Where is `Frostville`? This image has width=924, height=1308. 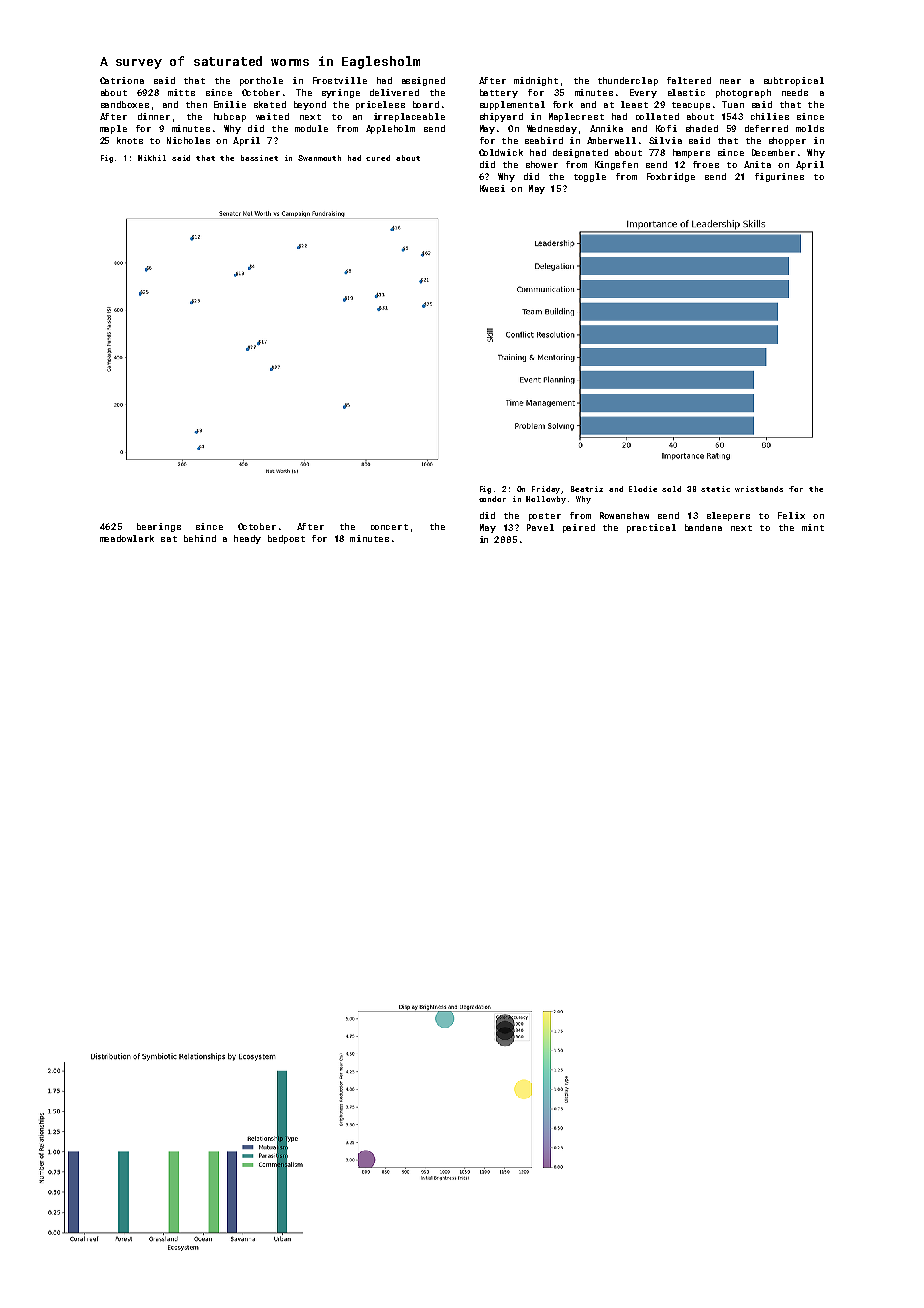
Frostville is located at coordinates (340, 80).
